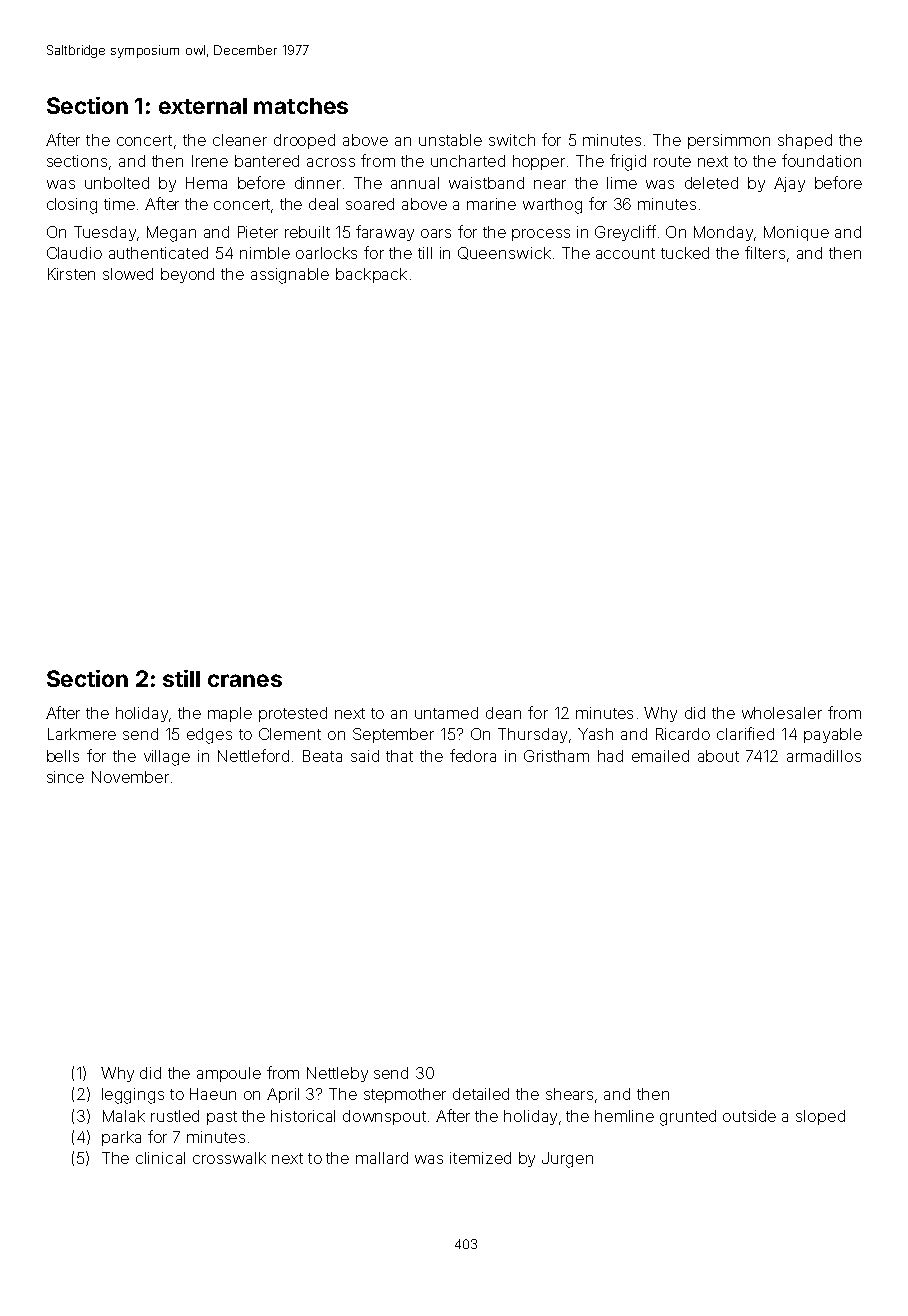  I want to click on nimble, so click(265, 253).
